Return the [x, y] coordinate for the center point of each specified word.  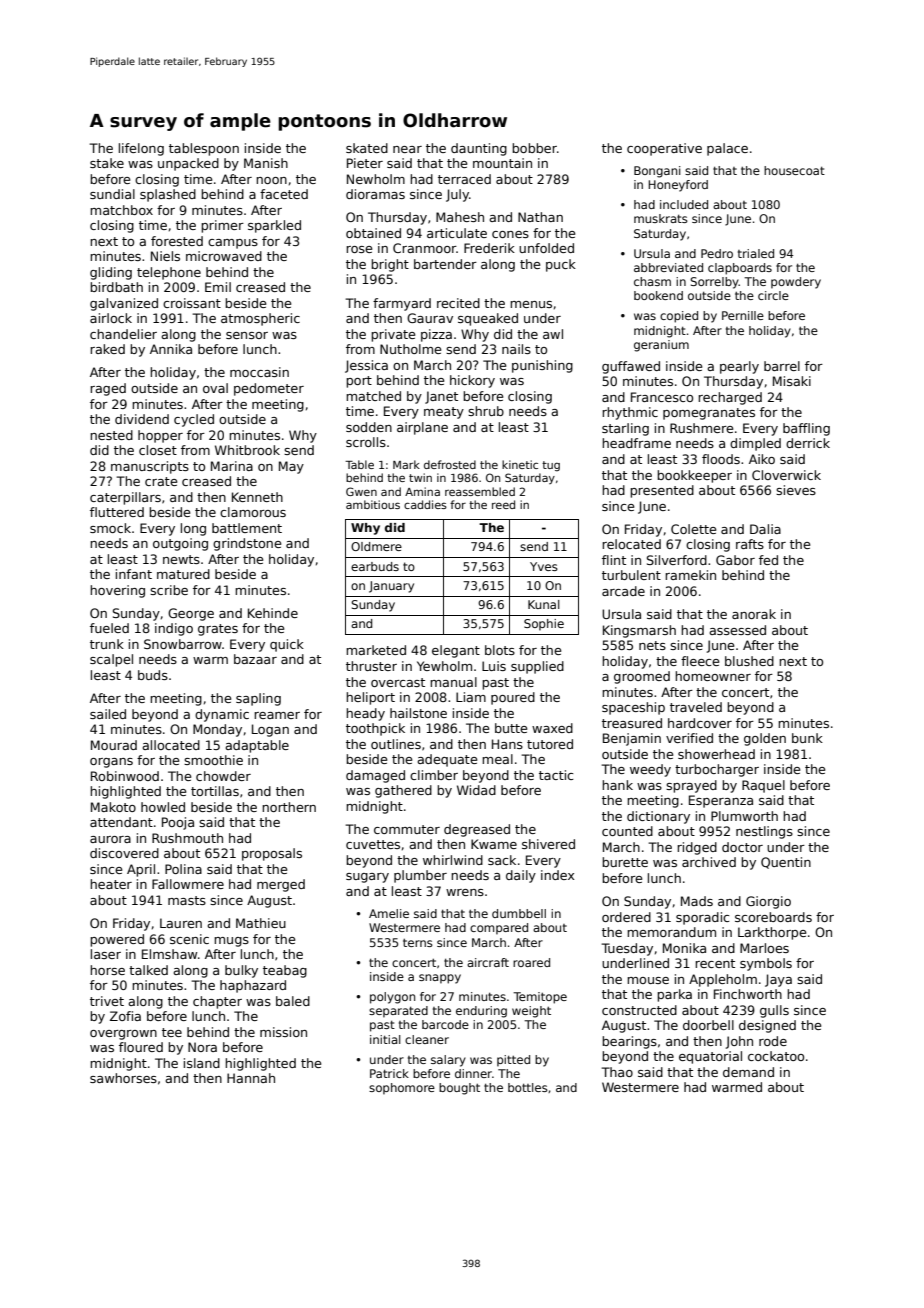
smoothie [213, 760]
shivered [548, 844]
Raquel [763, 786]
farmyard [402, 304]
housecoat [794, 170]
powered [117, 940]
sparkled [274, 226]
